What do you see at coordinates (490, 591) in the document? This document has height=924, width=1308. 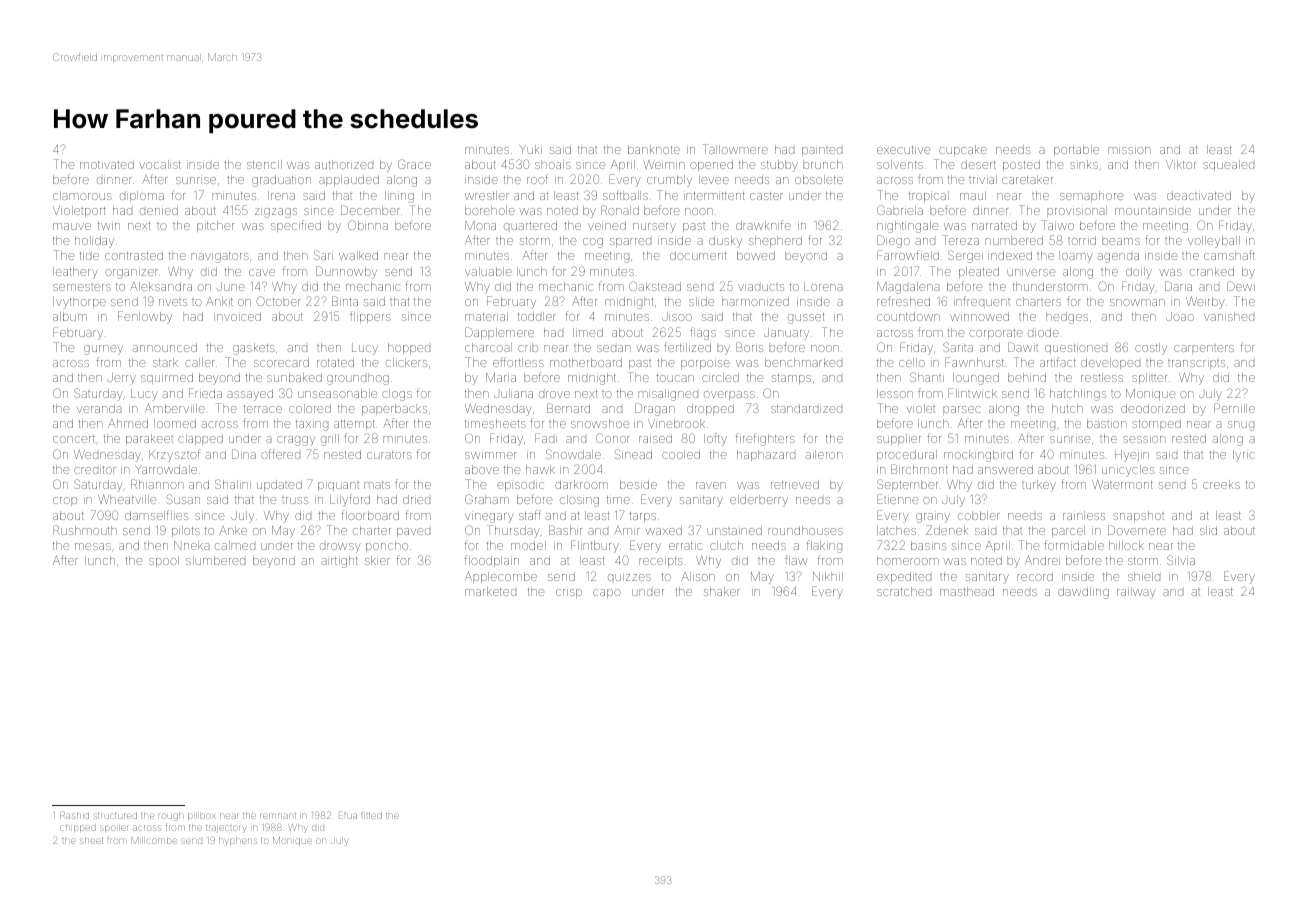 I see `marketed` at bounding box center [490, 591].
